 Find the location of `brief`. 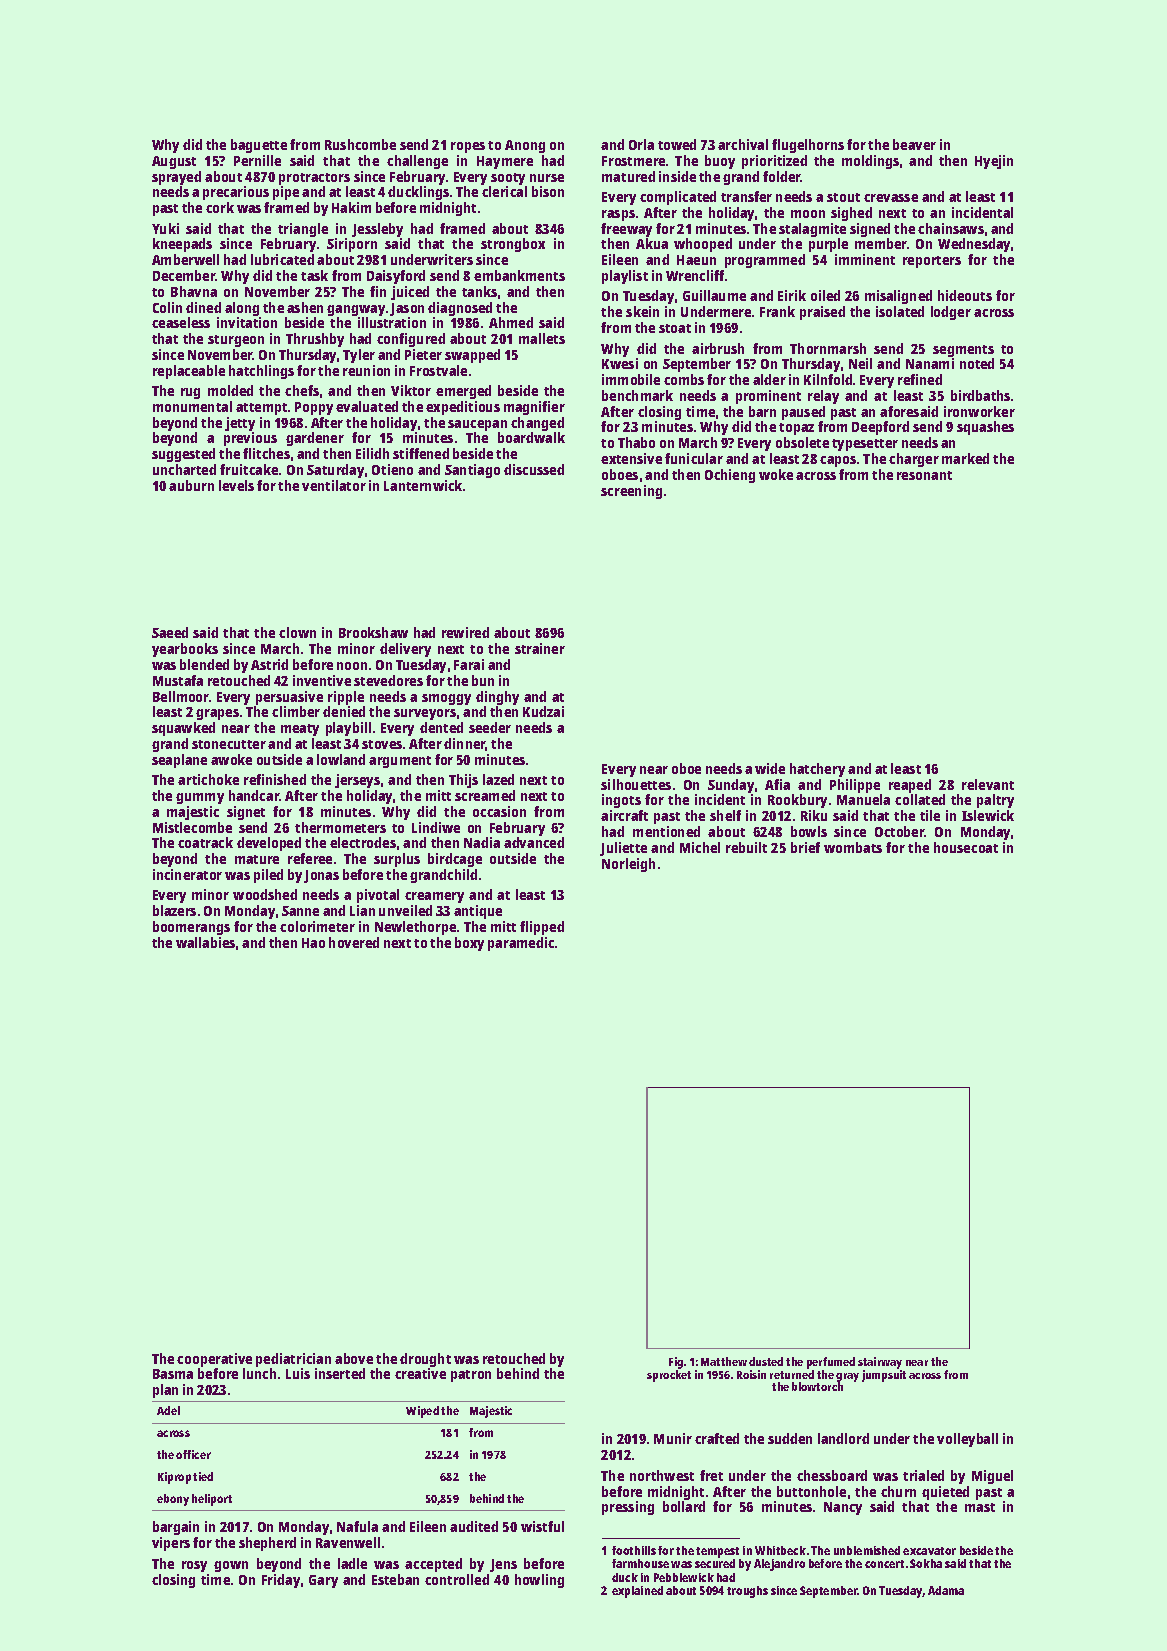

brief is located at coordinates (805, 847).
